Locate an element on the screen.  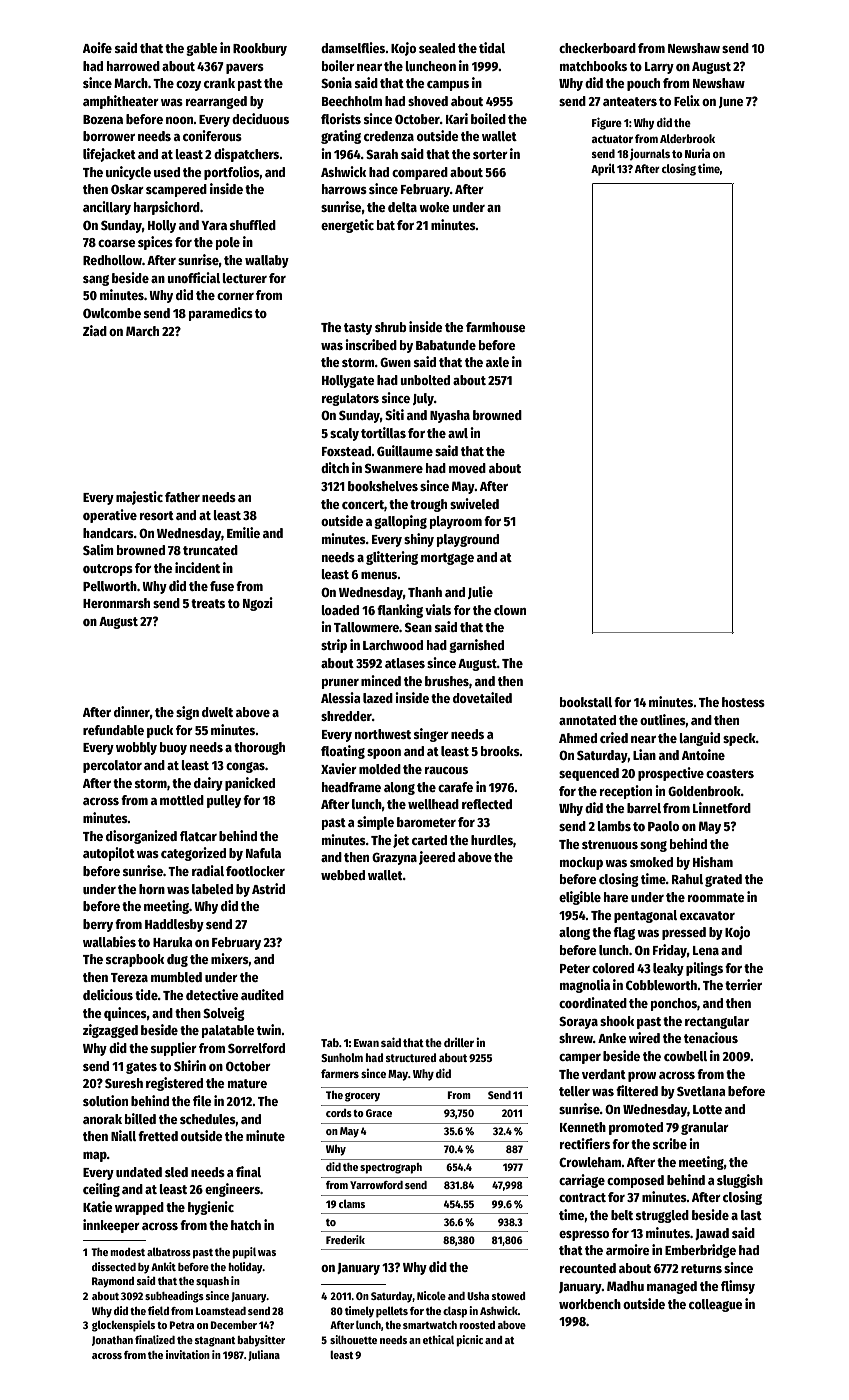
Grace is located at coordinates (379, 1113).
